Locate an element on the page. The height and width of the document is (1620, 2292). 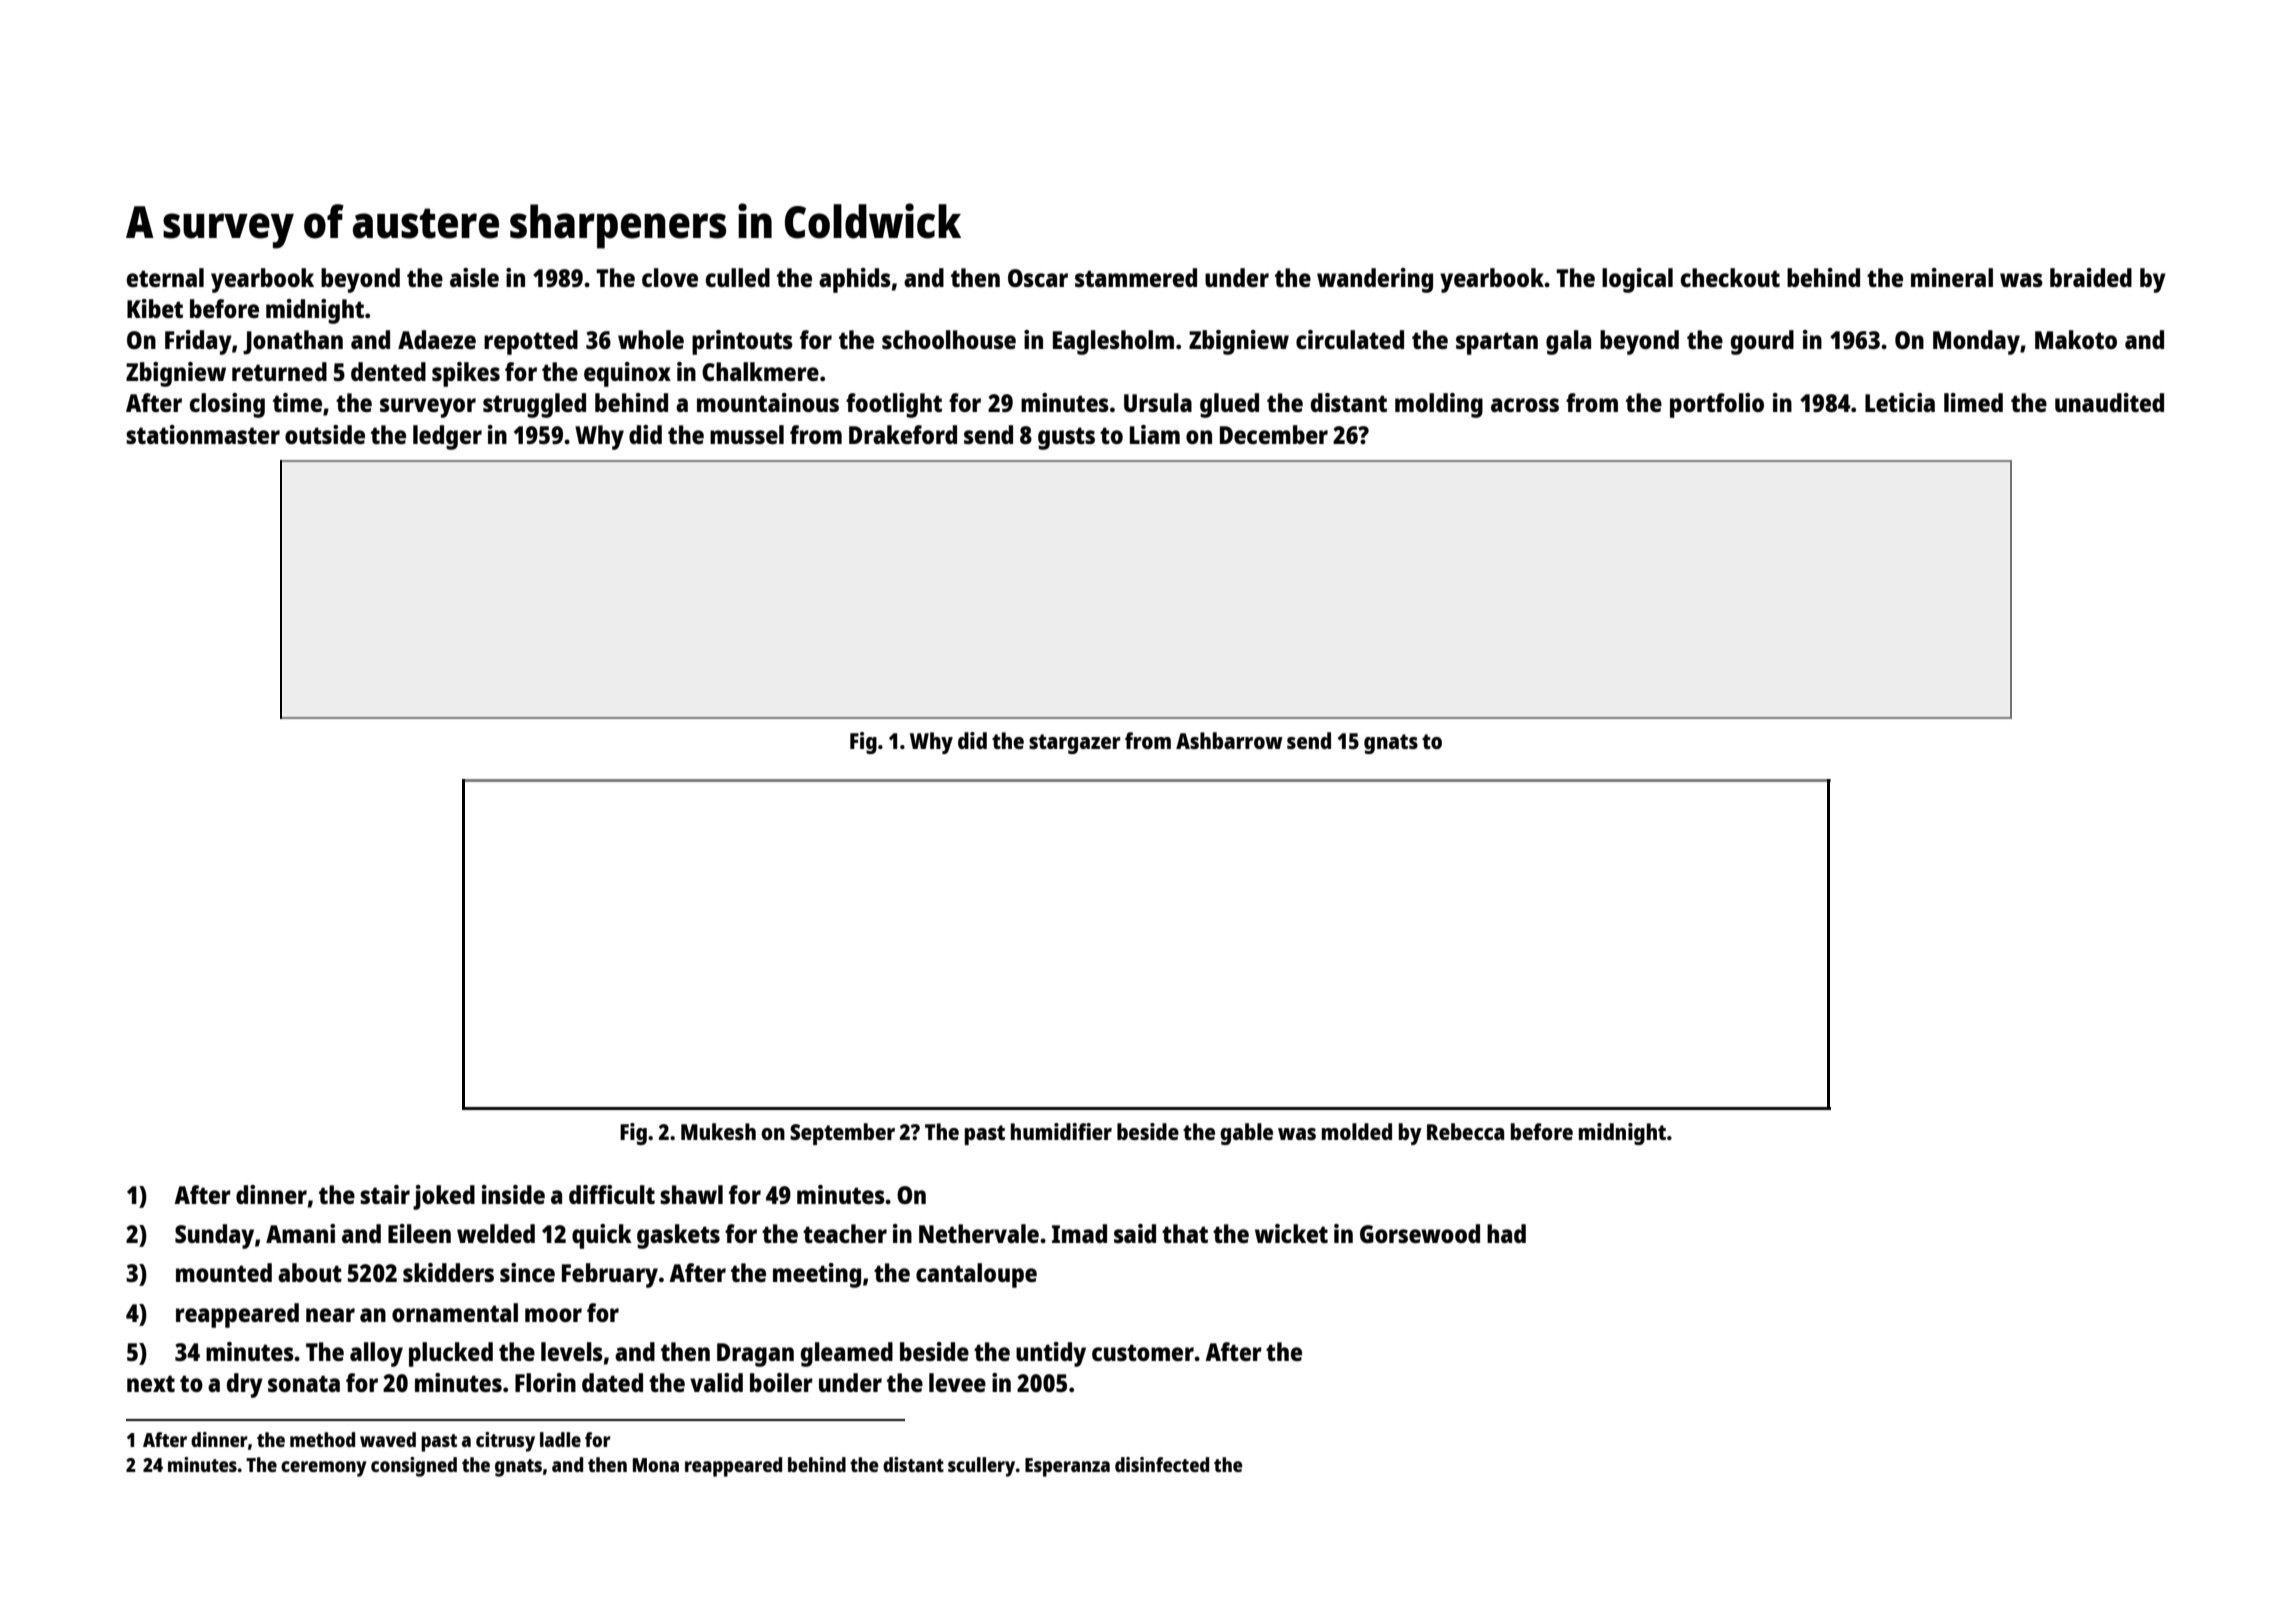
portfolio is located at coordinates (1717, 405).
